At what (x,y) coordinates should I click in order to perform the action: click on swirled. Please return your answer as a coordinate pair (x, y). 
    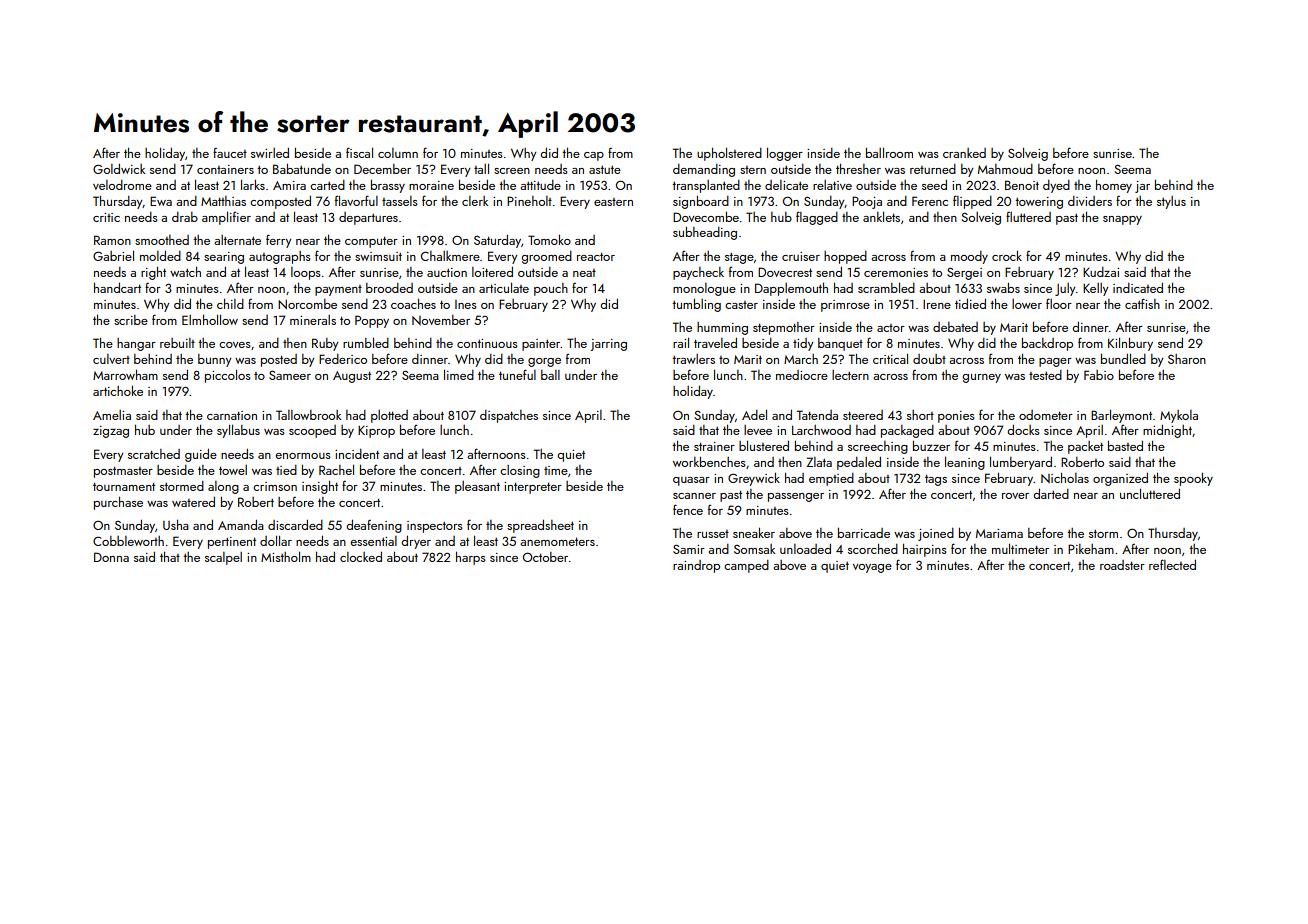
    Looking at the image, I should click on (270, 153).
